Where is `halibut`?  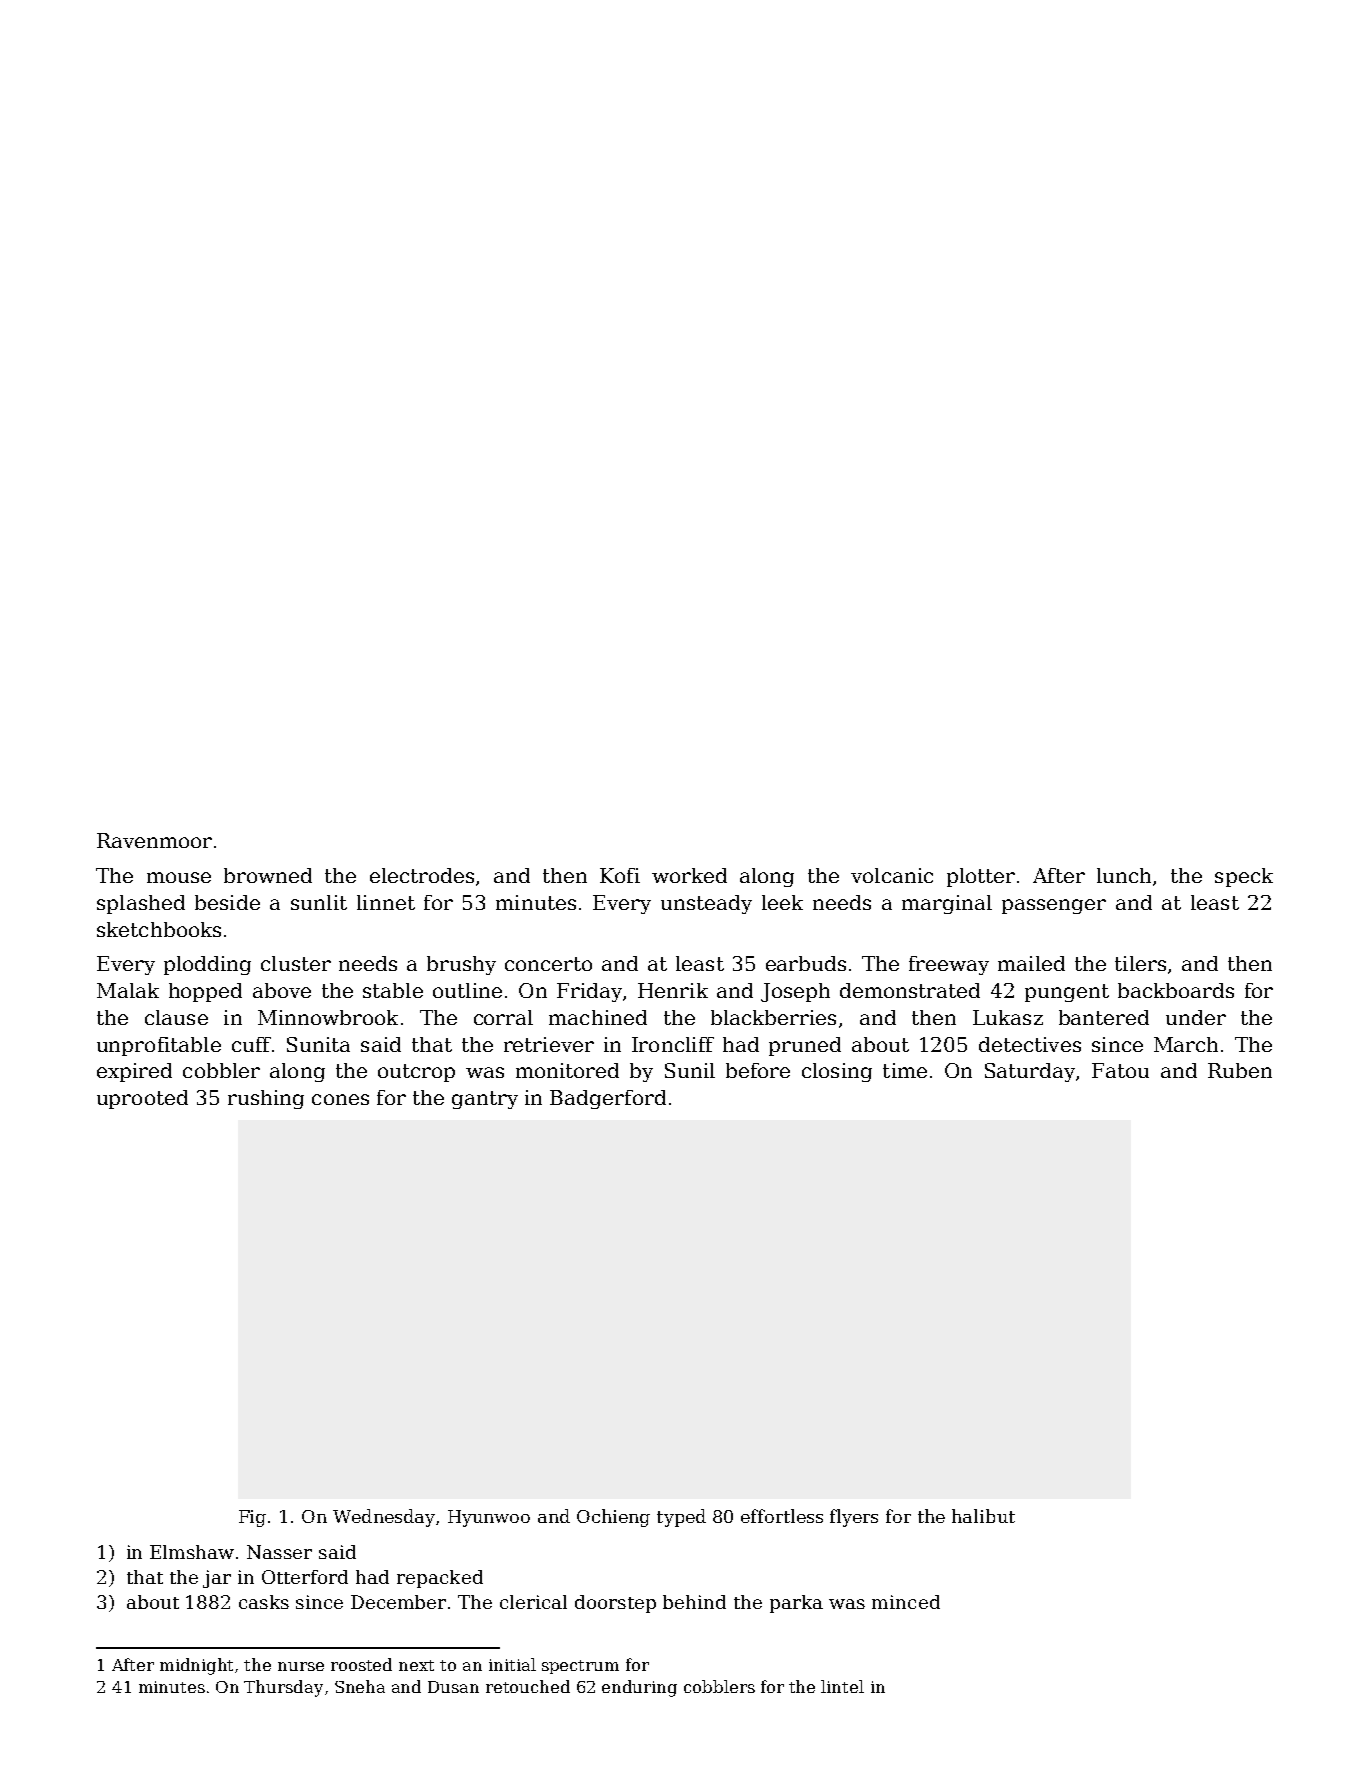
halibut is located at coordinates (983, 1516).
